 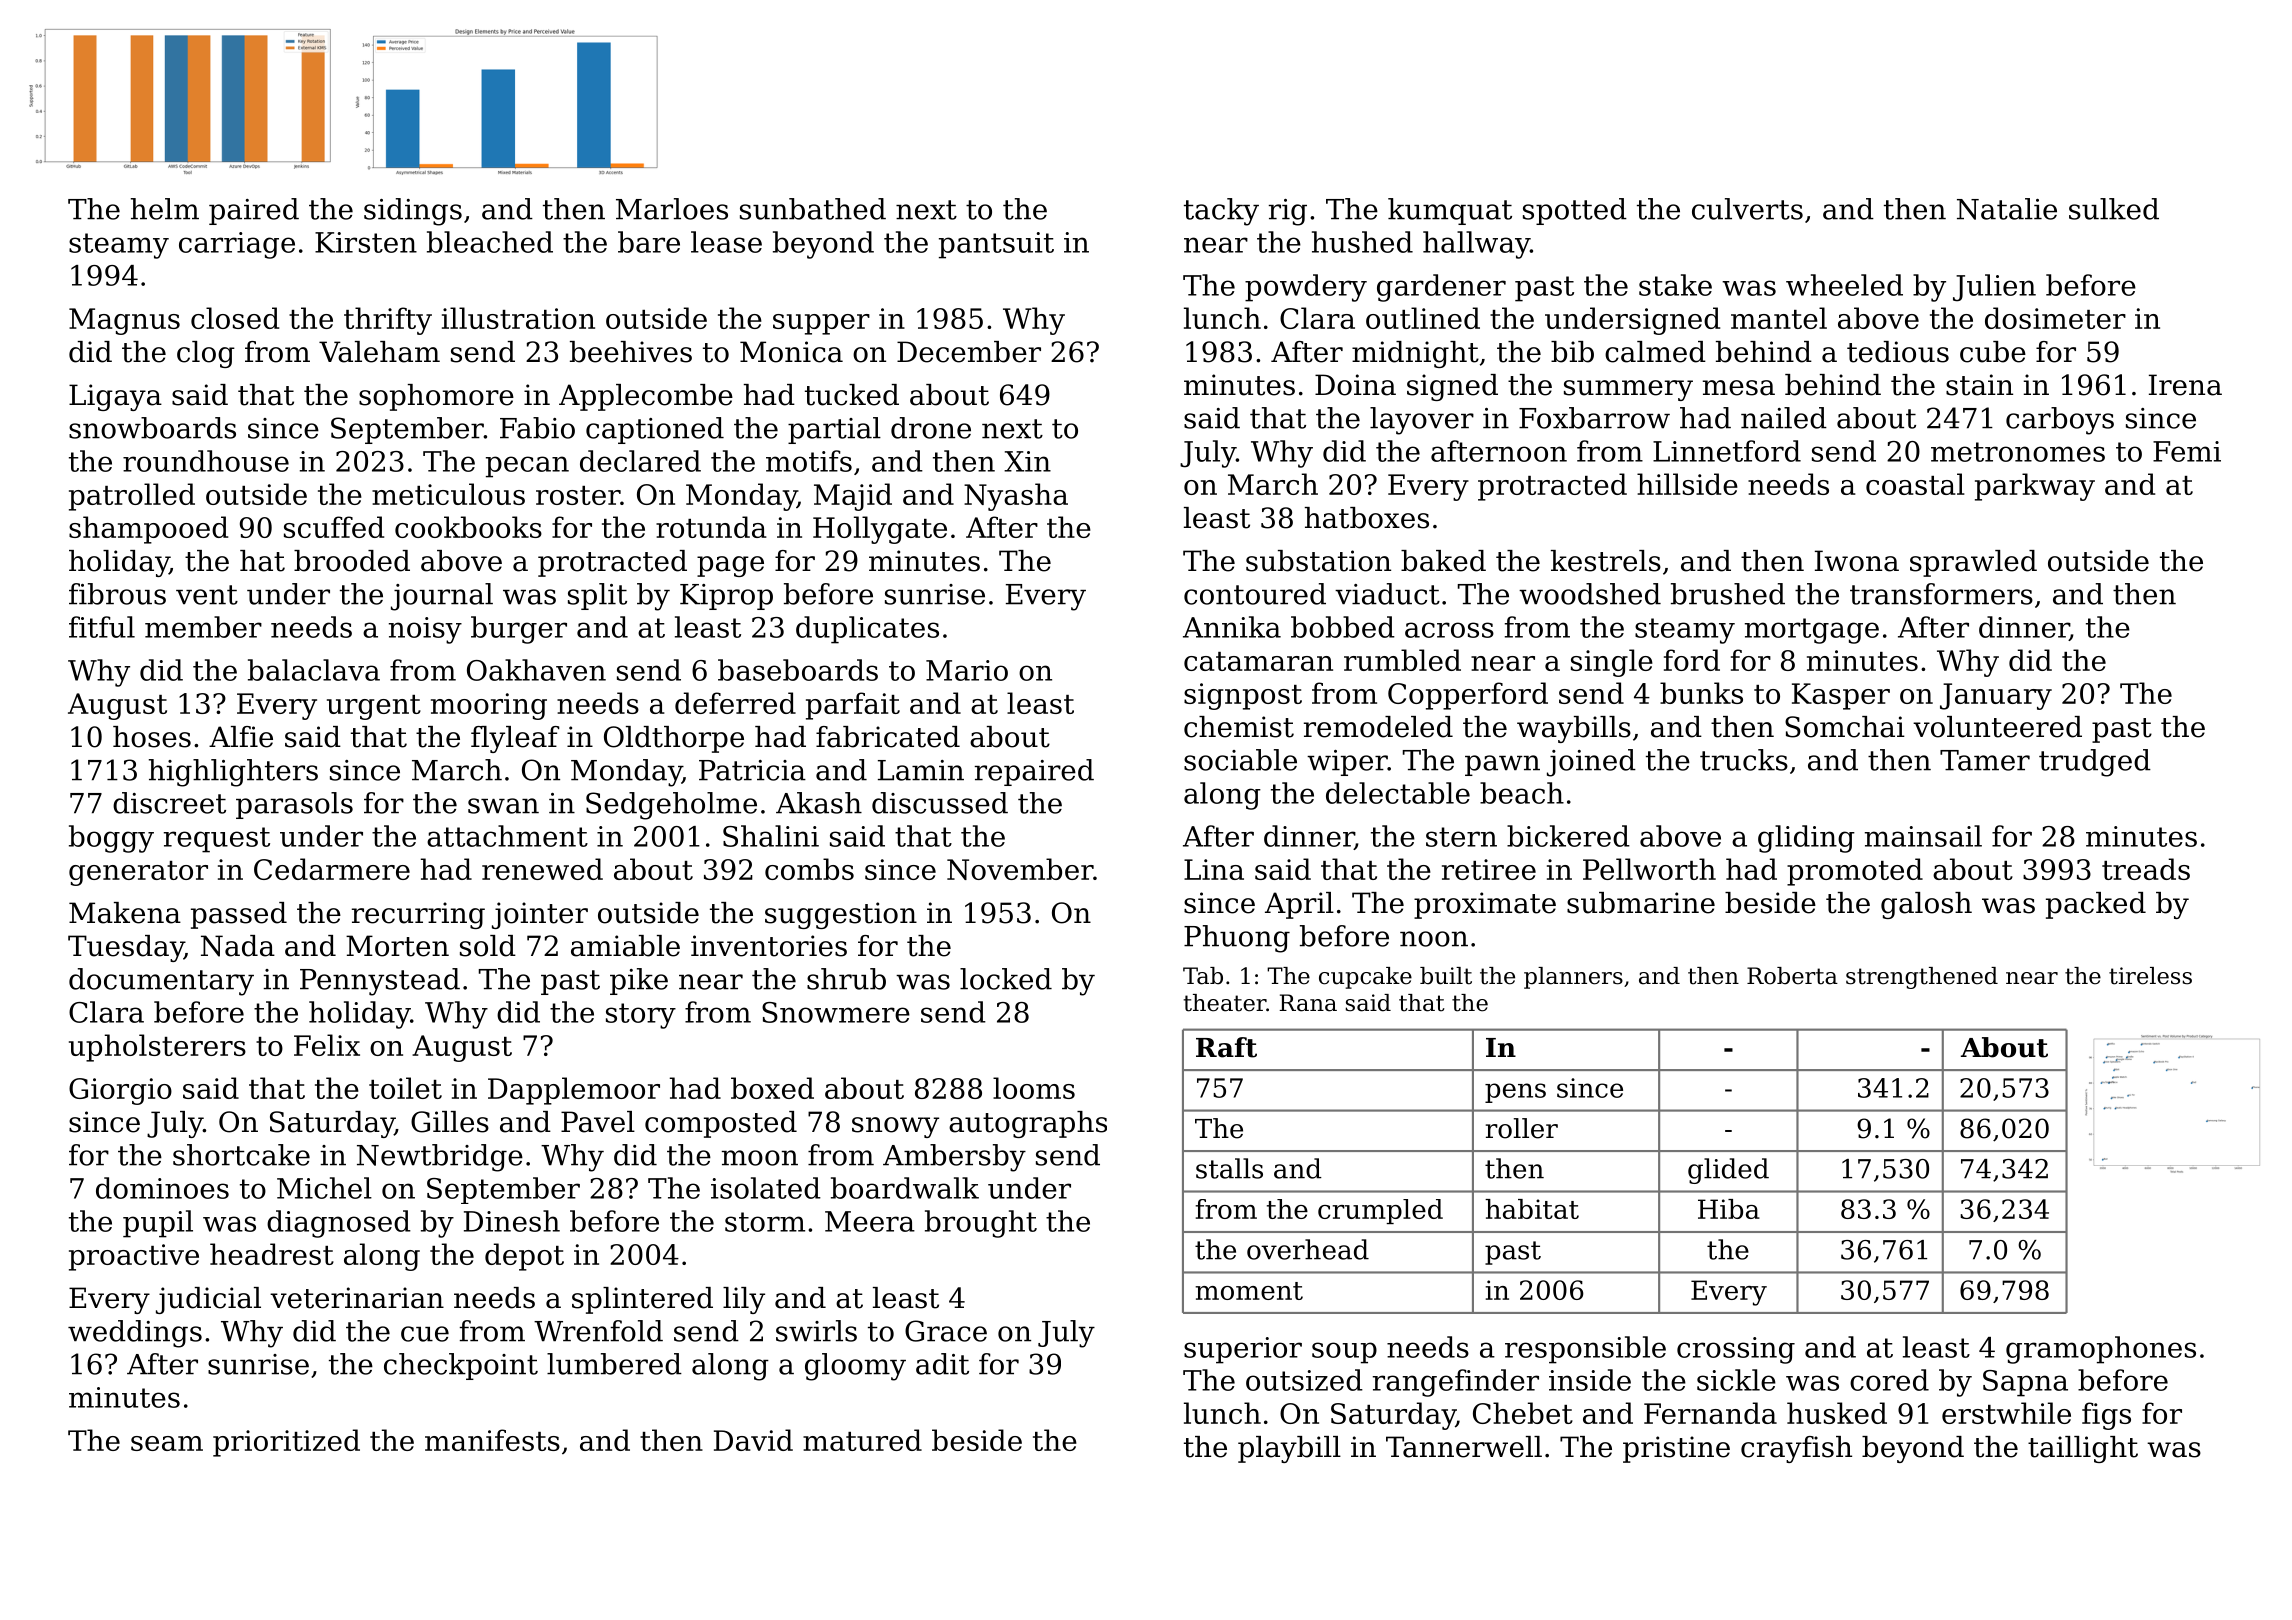 What do you see at coordinates (2114, 209) in the image?
I see `sulked` at bounding box center [2114, 209].
